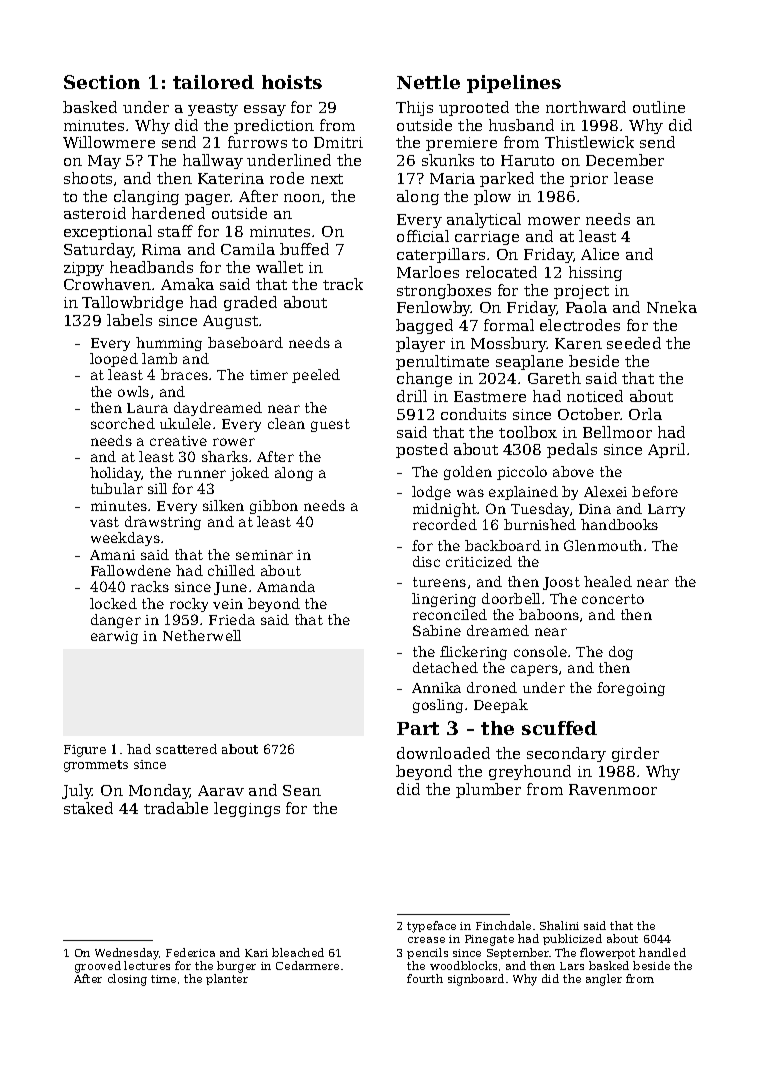  Describe the element at coordinates (249, 474) in the screenshot. I see `joked` at that location.
